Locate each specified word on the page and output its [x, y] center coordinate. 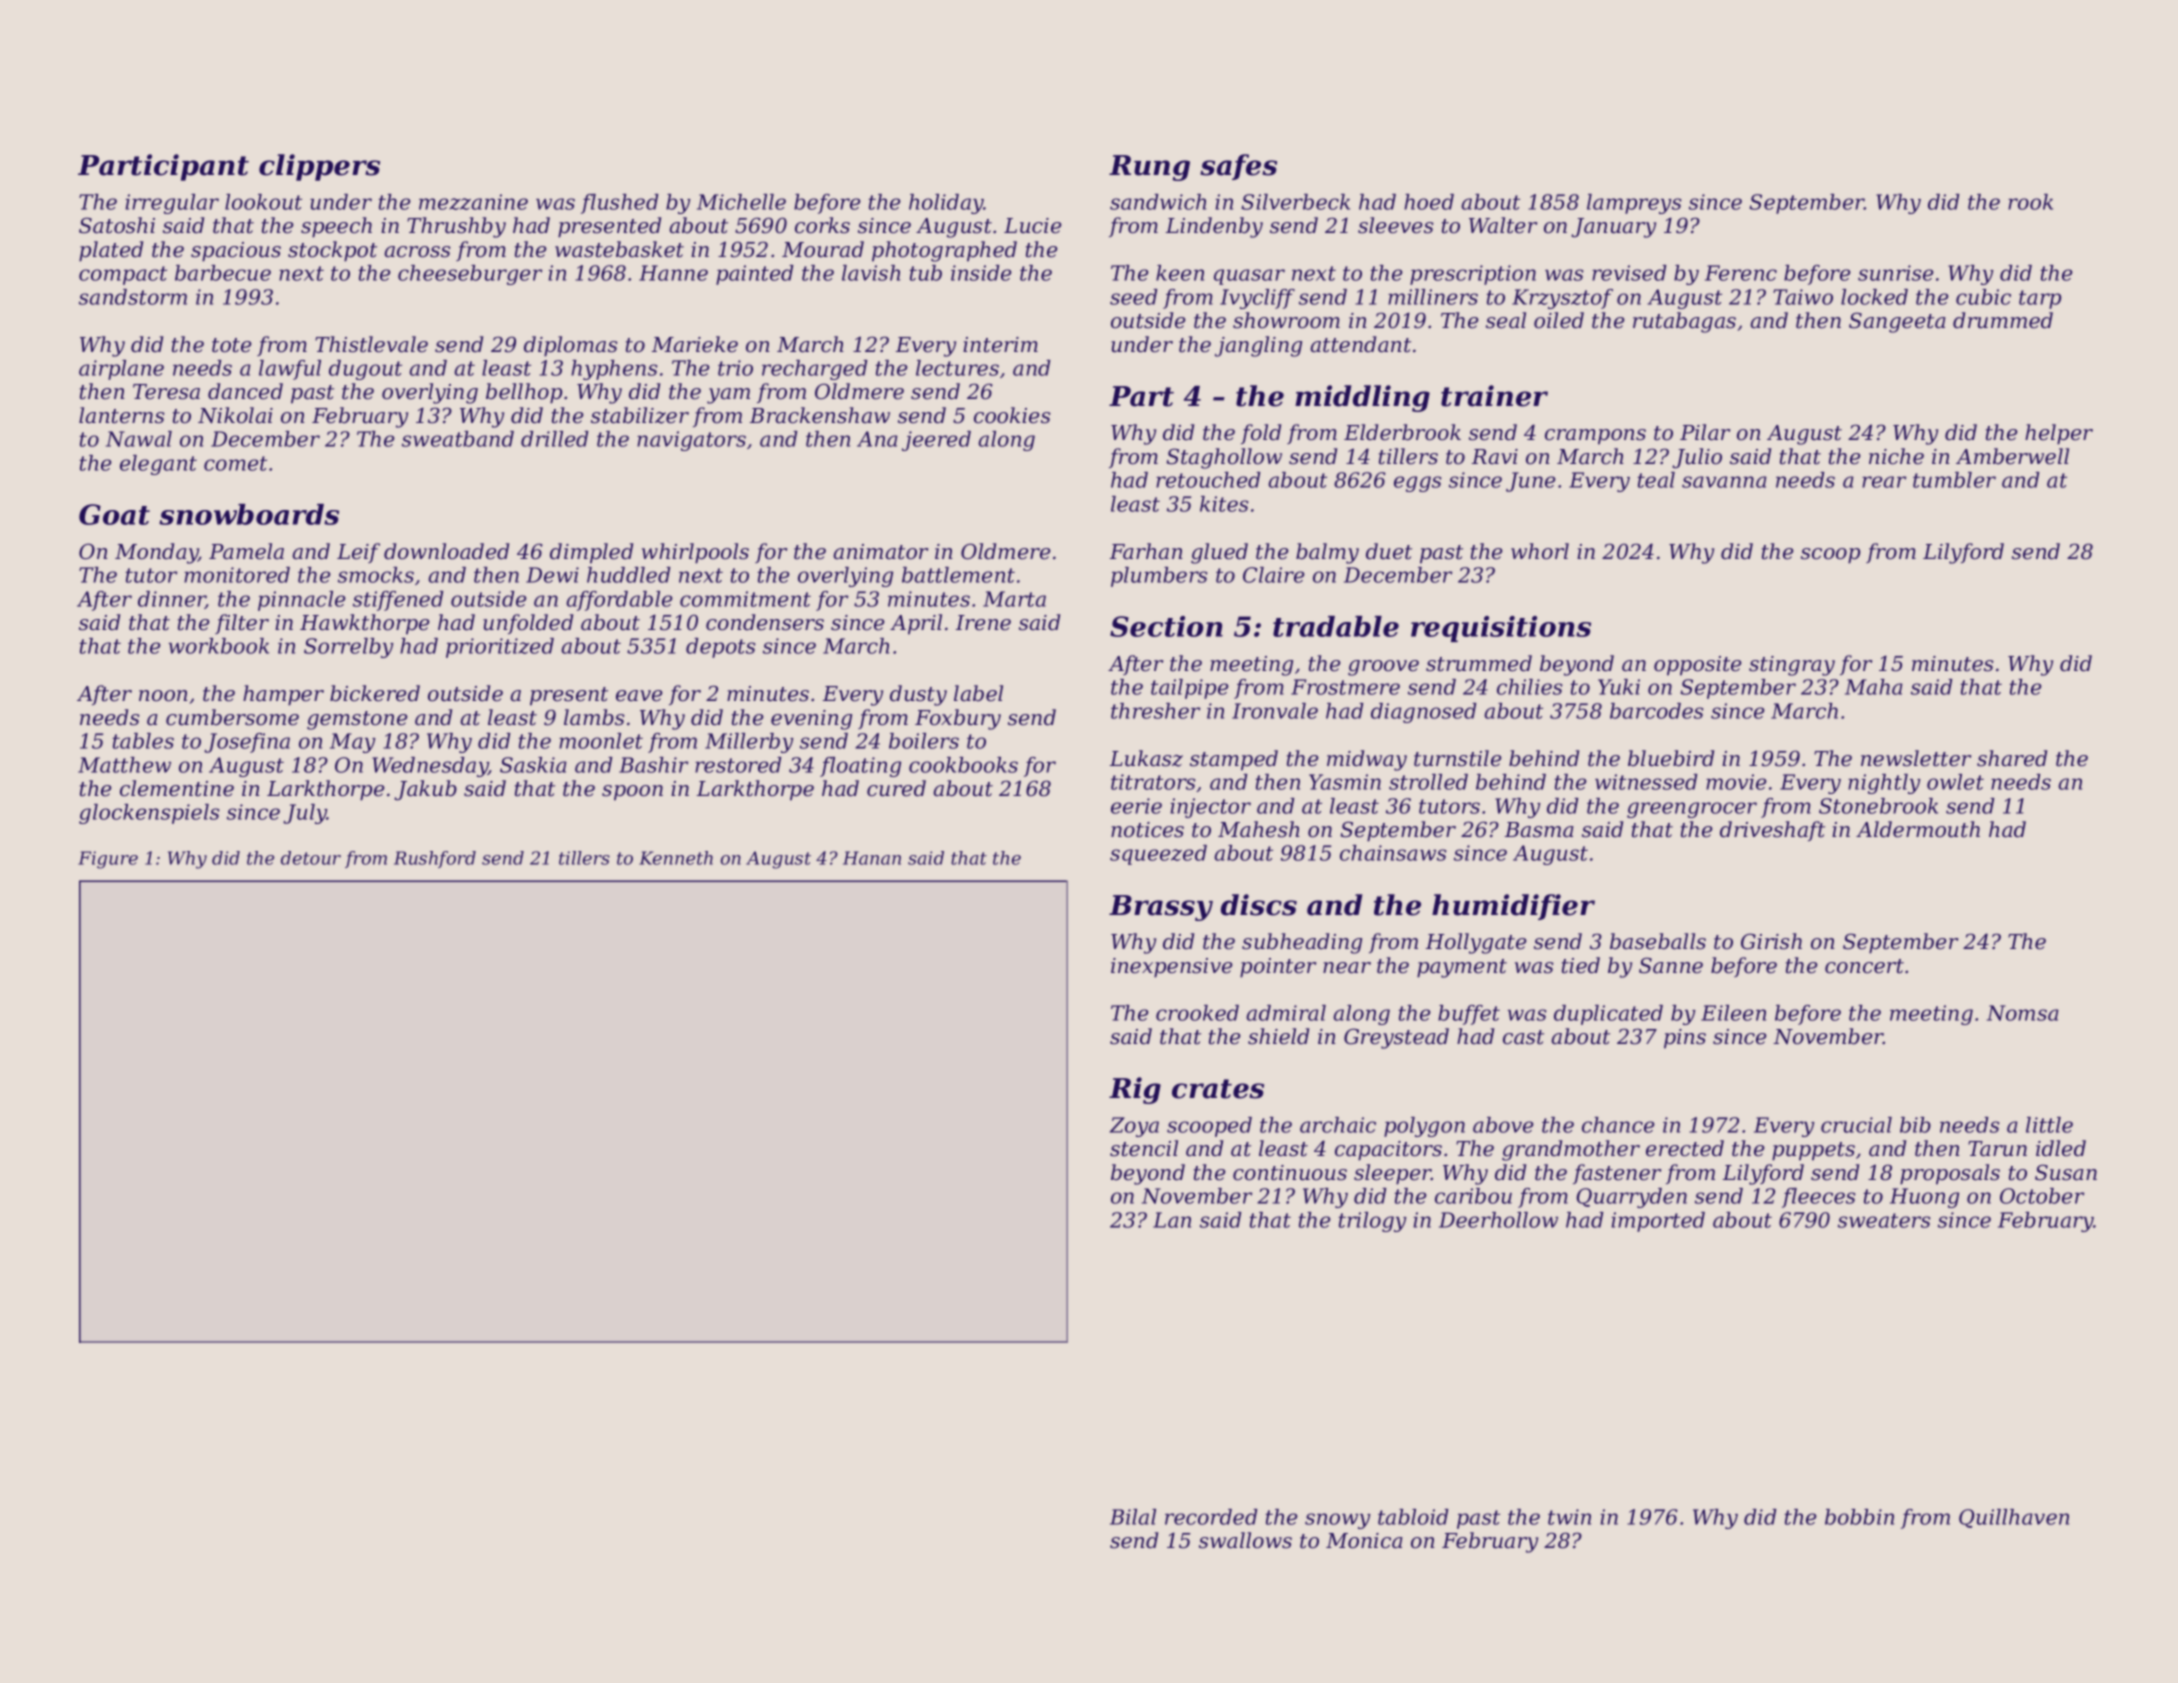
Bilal [1133, 1517]
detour [311, 858]
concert [1864, 966]
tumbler [1954, 480]
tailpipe [1190, 689]
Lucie [1032, 226]
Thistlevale [371, 344]
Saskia [533, 765]
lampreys [1634, 204]
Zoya [1134, 1127]
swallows [1245, 1540]
